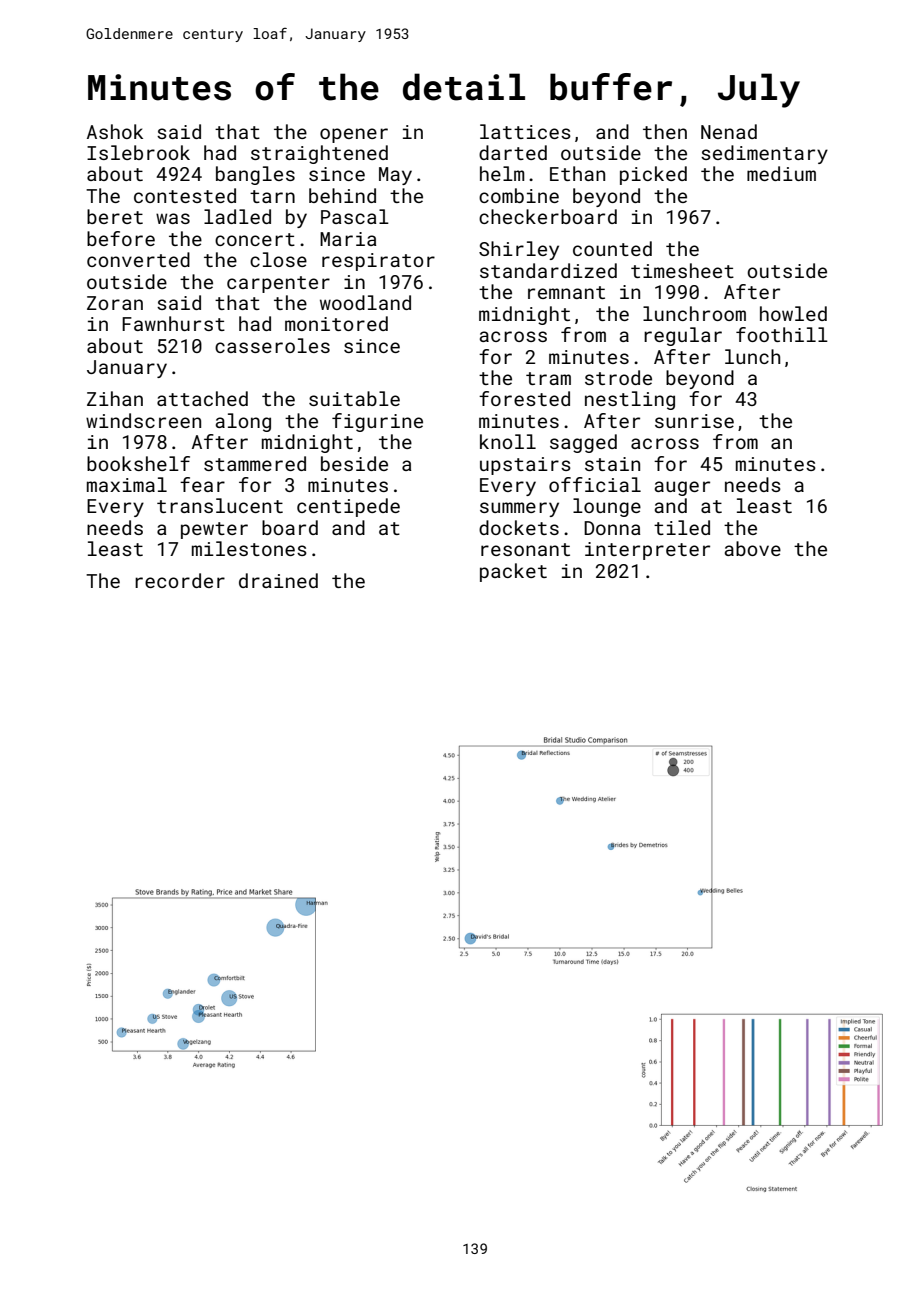  What do you see at coordinates (336, 323) in the screenshot?
I see `monitored` at bounding box center [336, 323].
